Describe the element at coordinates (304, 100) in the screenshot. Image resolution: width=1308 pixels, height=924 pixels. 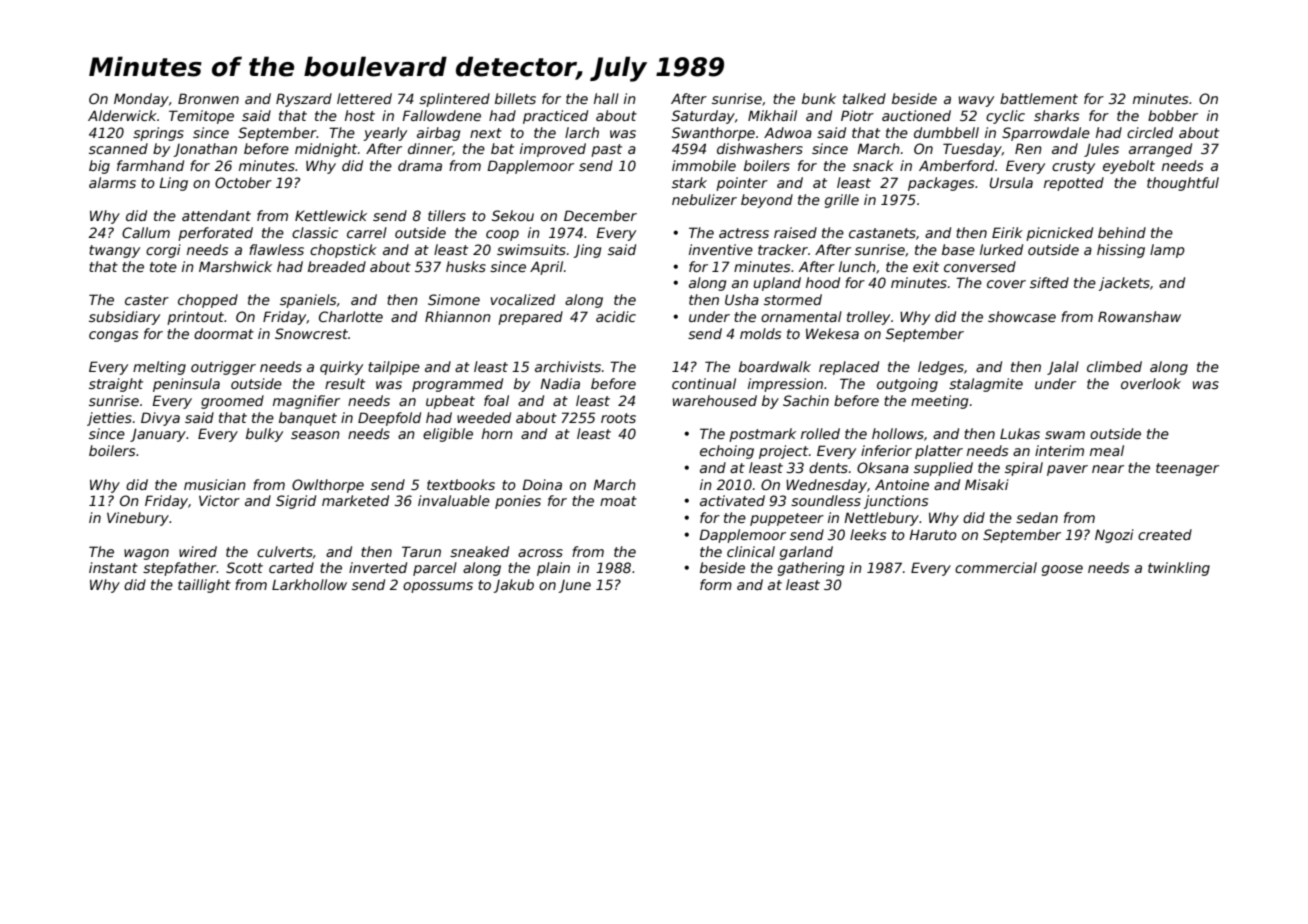
I see `Ryszard` at that location.
